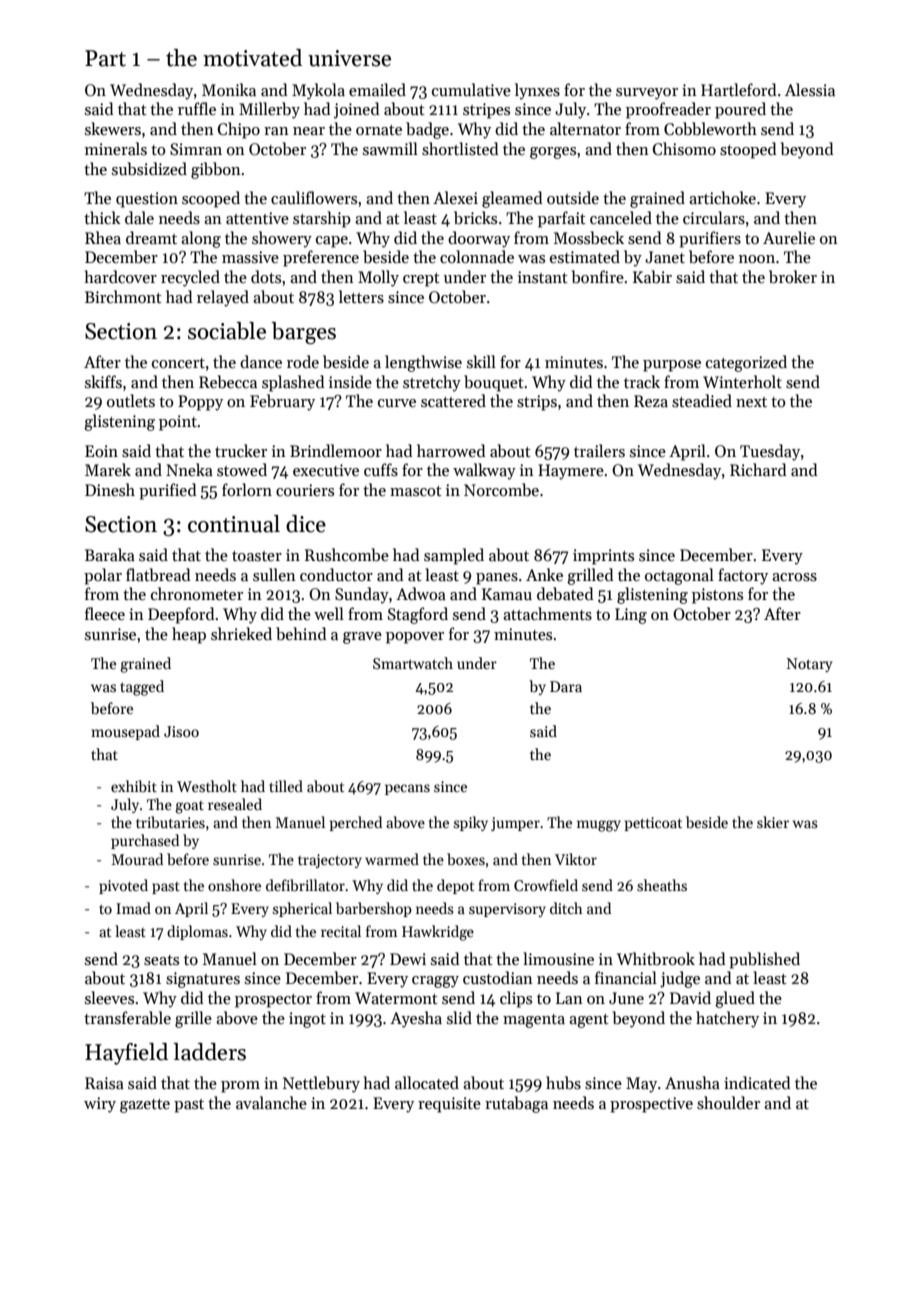 The width and height of the screenshot is (924, 1308). I want to click on requisite, so click(449, 1105).
